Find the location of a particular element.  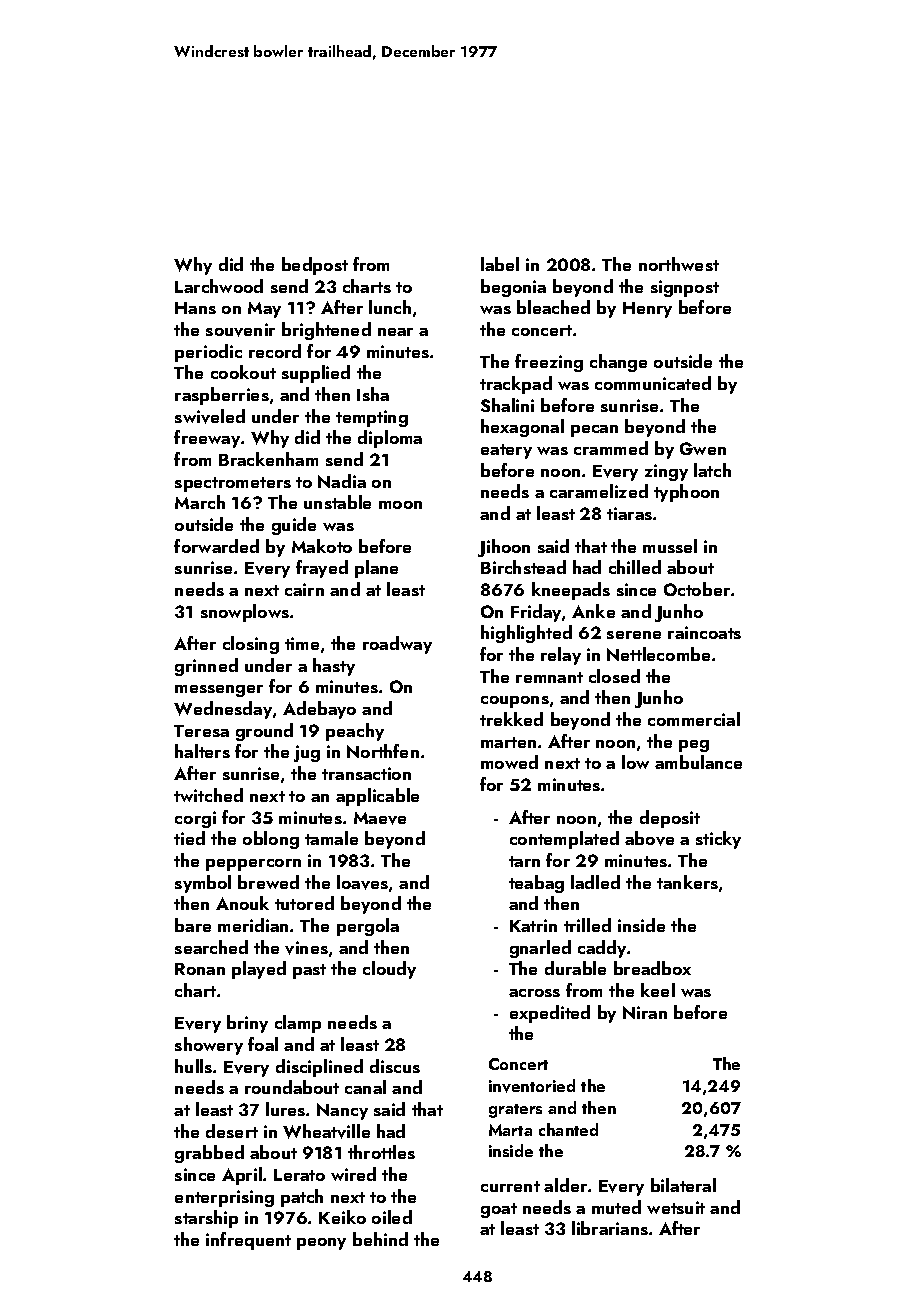

lures is located at coordinates (285, 1109).
